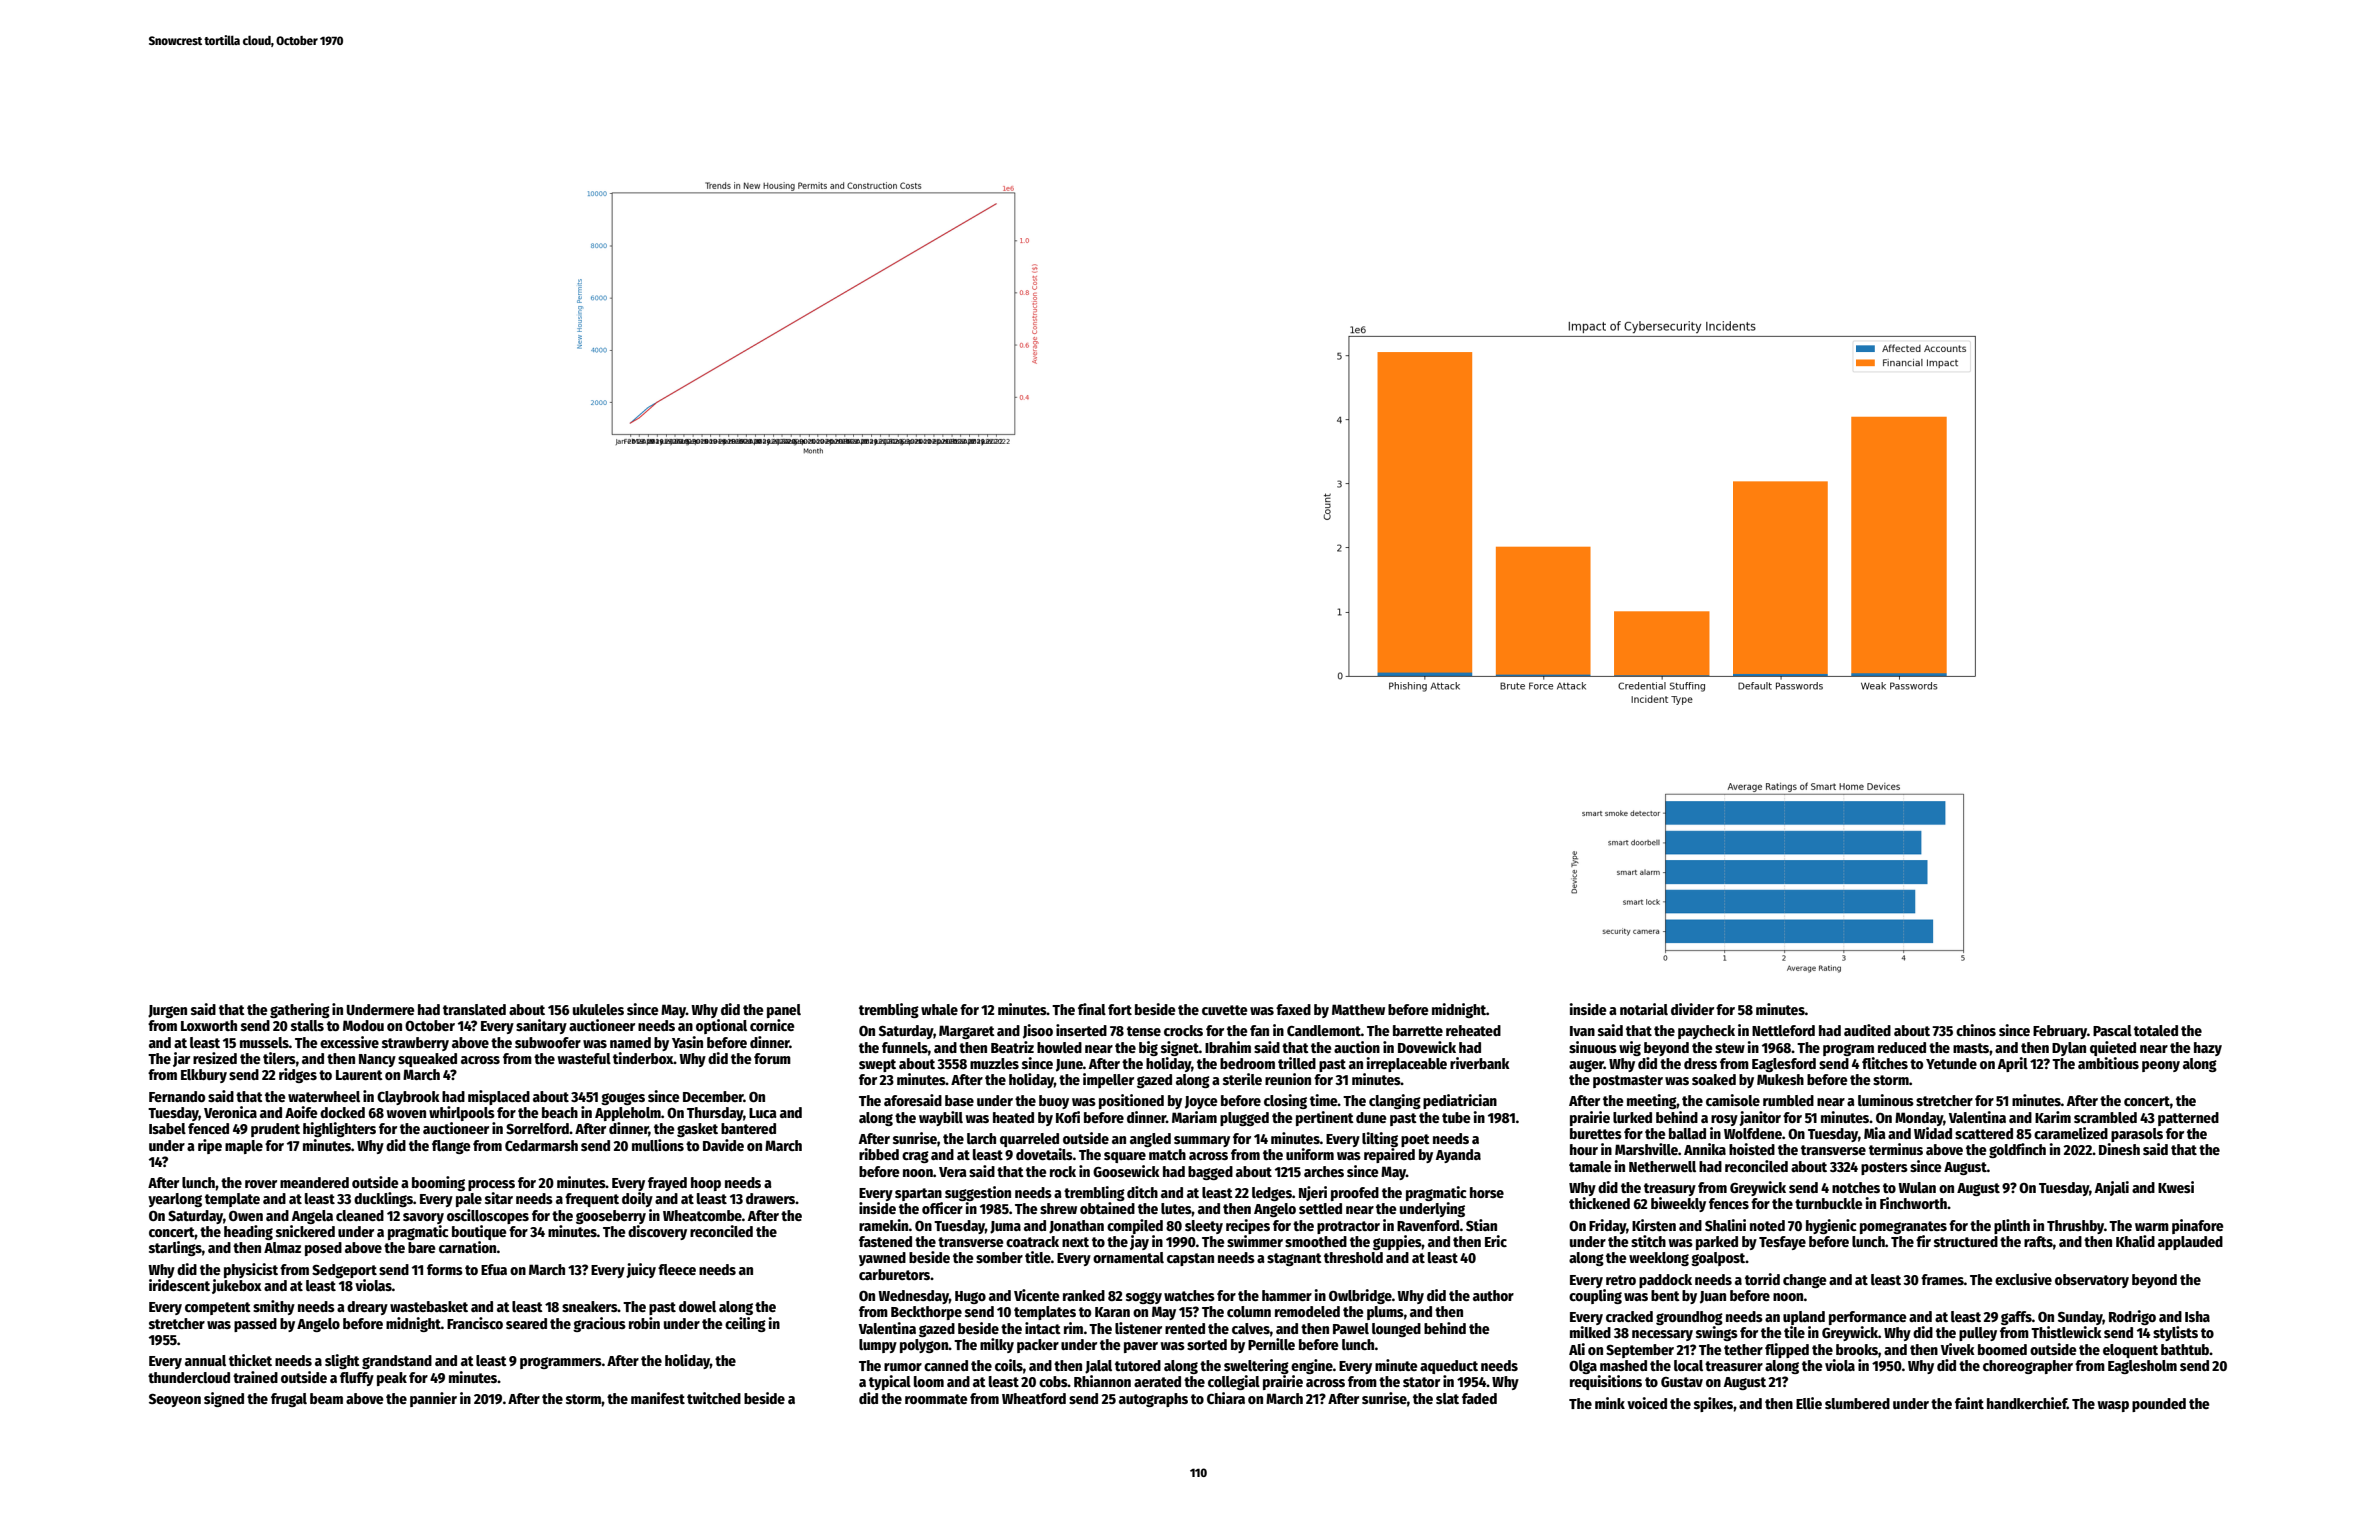 This page has height=1540, width=2380. Describe the element at coordinates (885, 1241) in the page. I see `fastened` at that location.
